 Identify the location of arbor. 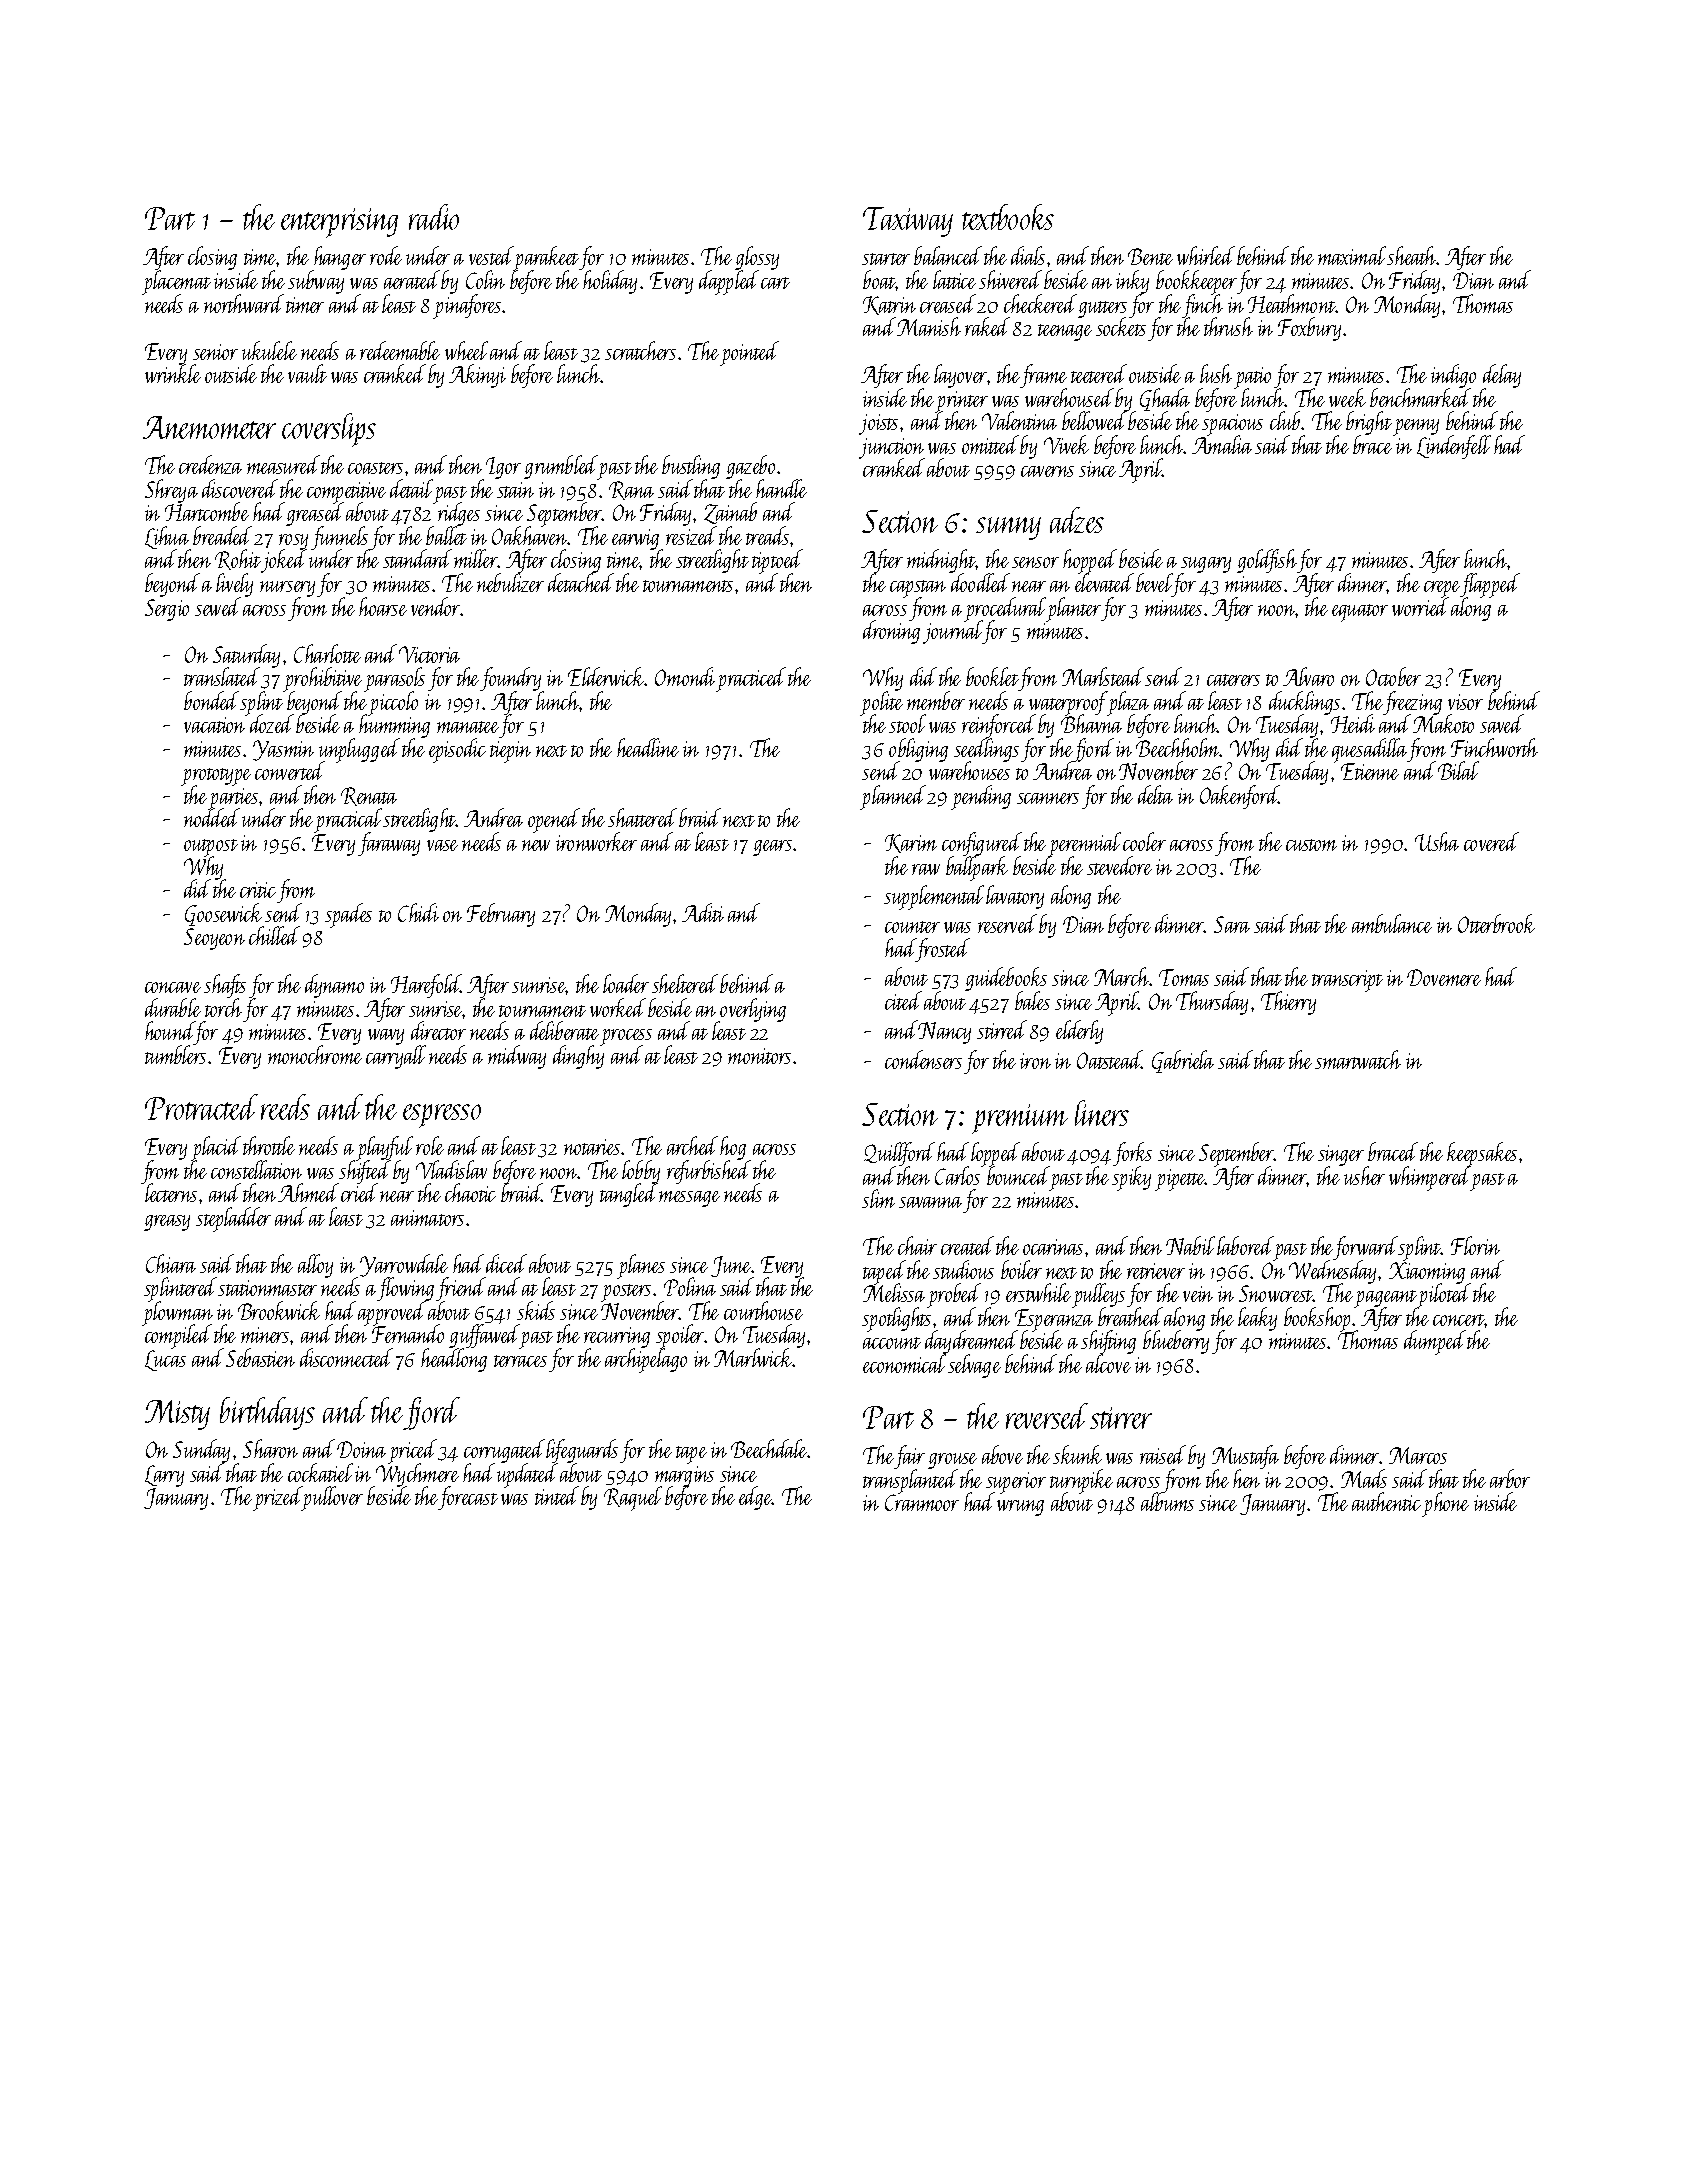
(1510, 1478).
